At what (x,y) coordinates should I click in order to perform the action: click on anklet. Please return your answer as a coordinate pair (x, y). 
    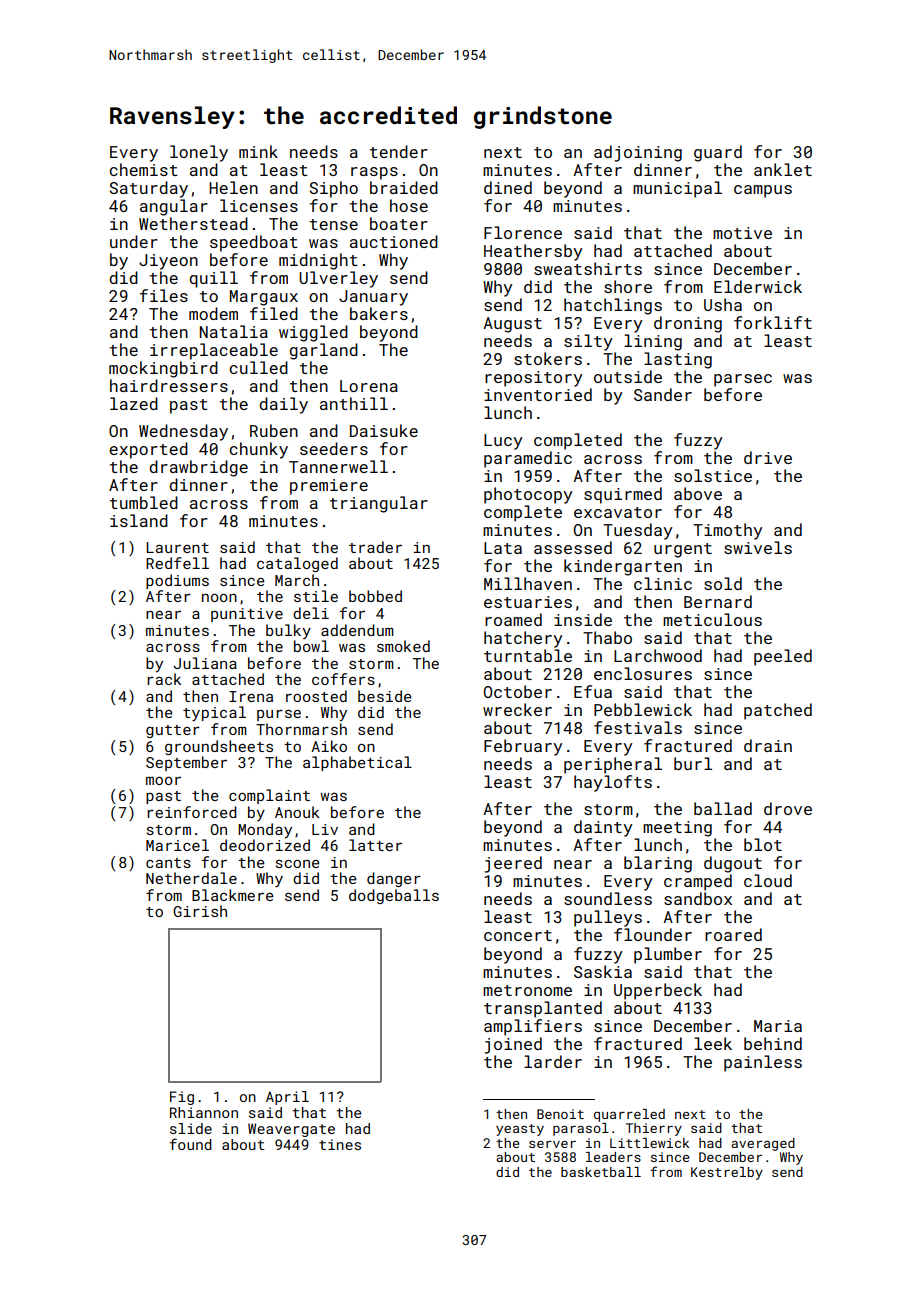
    Looking at the image, I should click on (783, 169).
